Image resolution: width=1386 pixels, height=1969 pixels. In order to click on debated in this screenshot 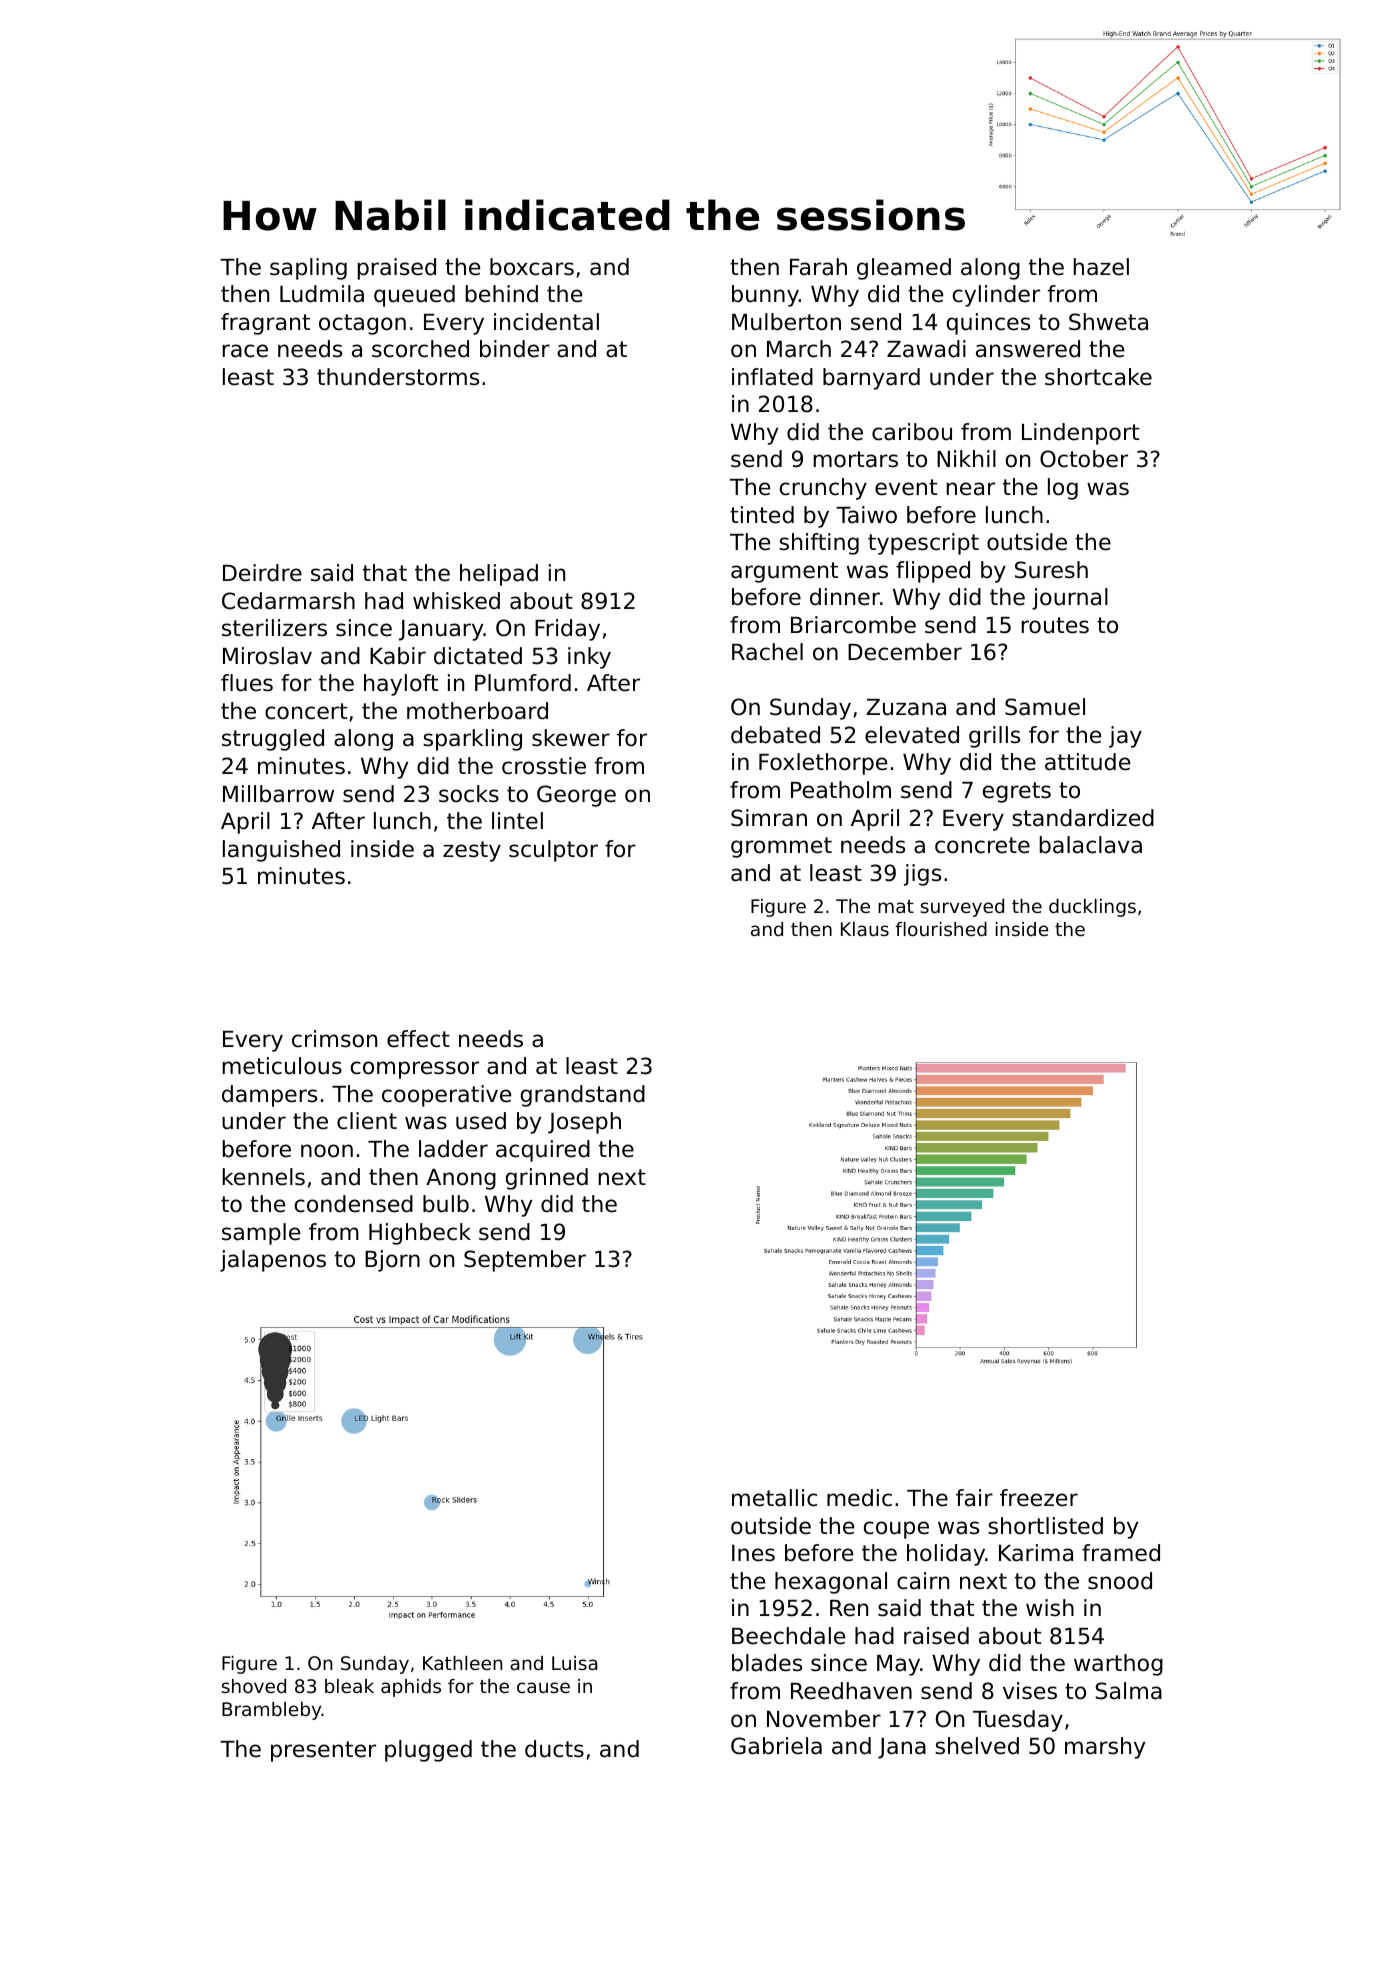, I will do `click(775, 735)`.
